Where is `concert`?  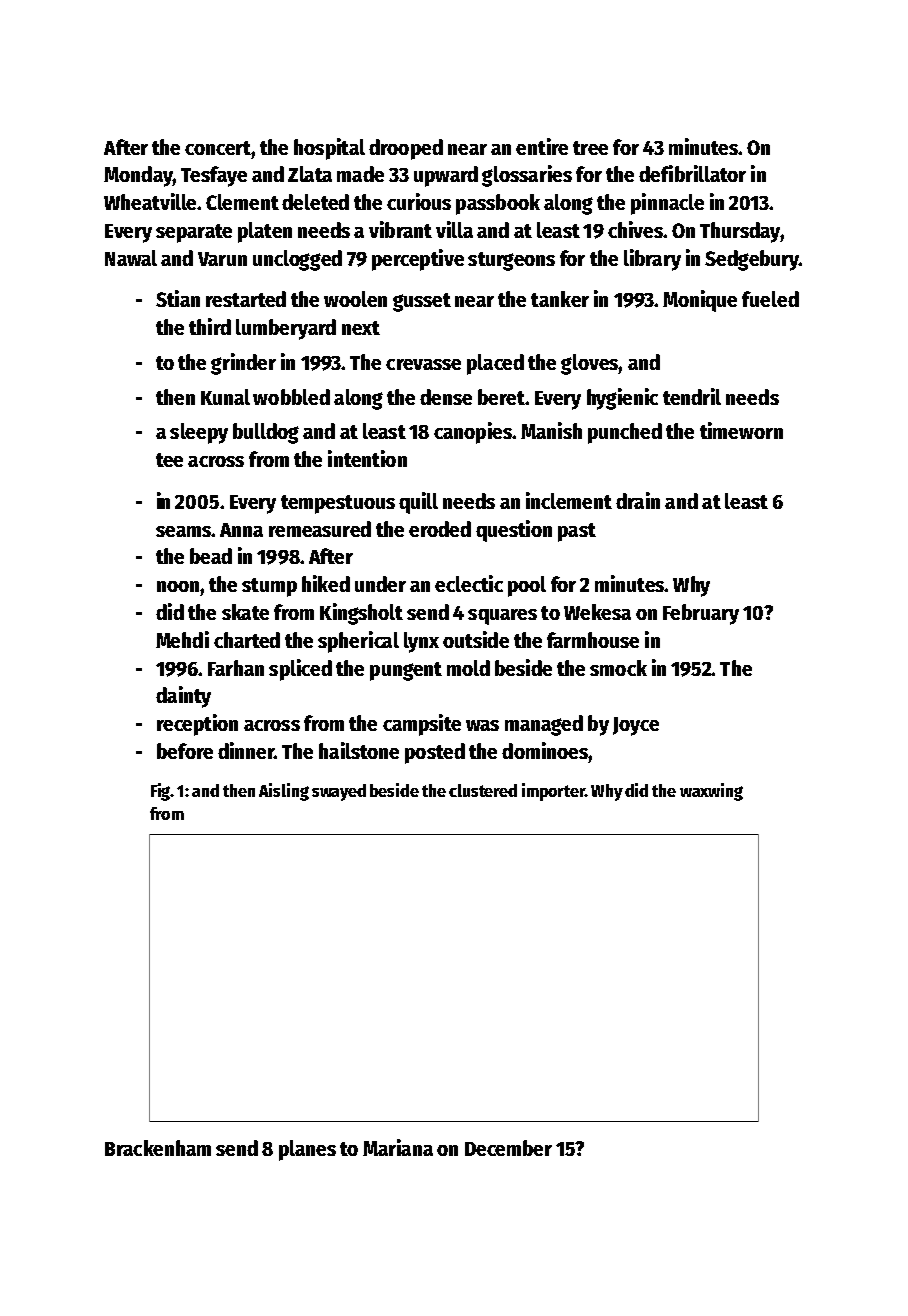 concert is located at coordinates (218, 148).
